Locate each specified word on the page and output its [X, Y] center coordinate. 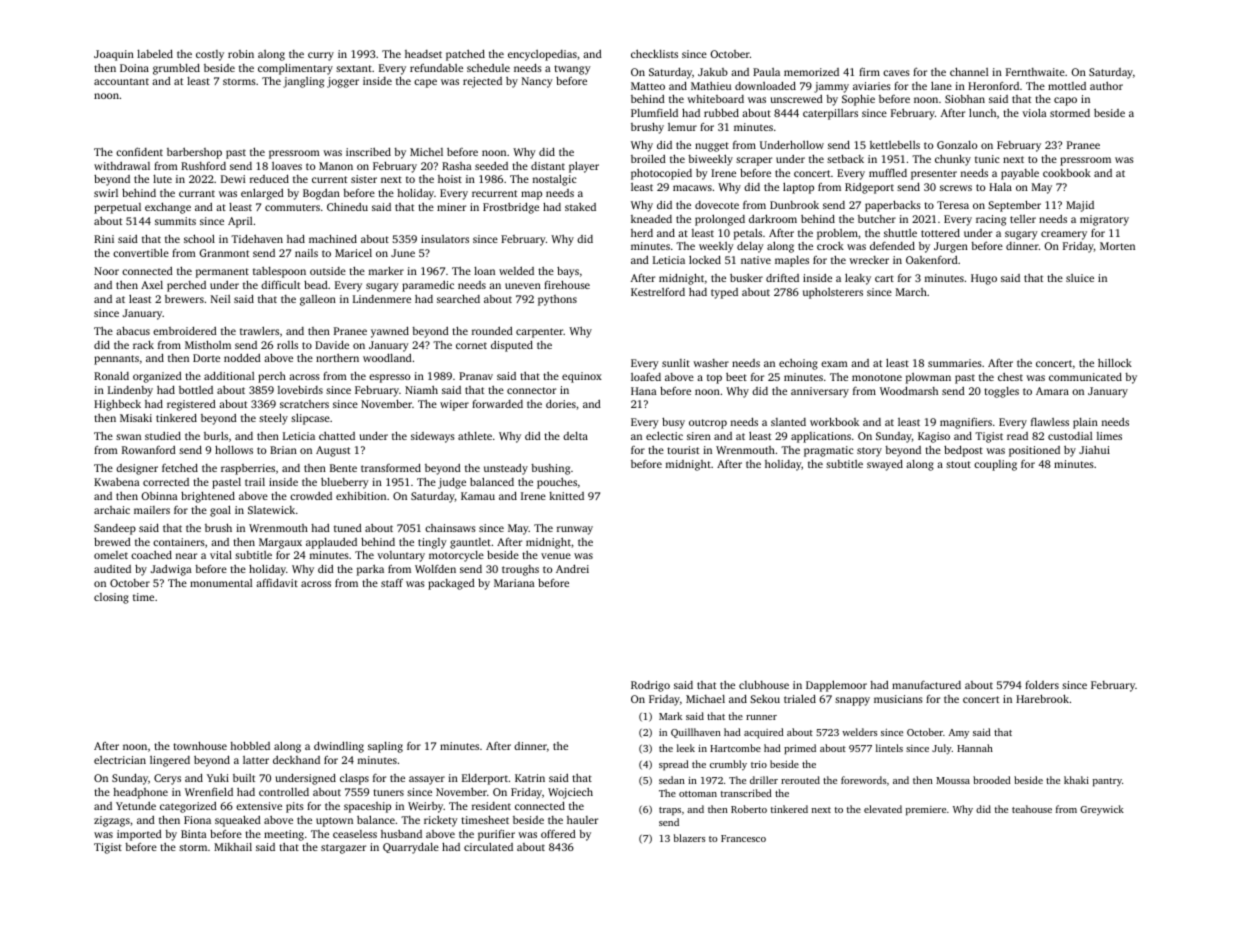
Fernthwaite [1035, 72]
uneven [523, 286]
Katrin [530, 778]
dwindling [339, 747]
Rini [104, 239]
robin [241, 54]
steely [273, 419]
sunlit [676, 363]
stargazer [343, 849]
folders [1042, 684]
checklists [654, 53]
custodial [1070, 436]
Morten [1117, 246]
